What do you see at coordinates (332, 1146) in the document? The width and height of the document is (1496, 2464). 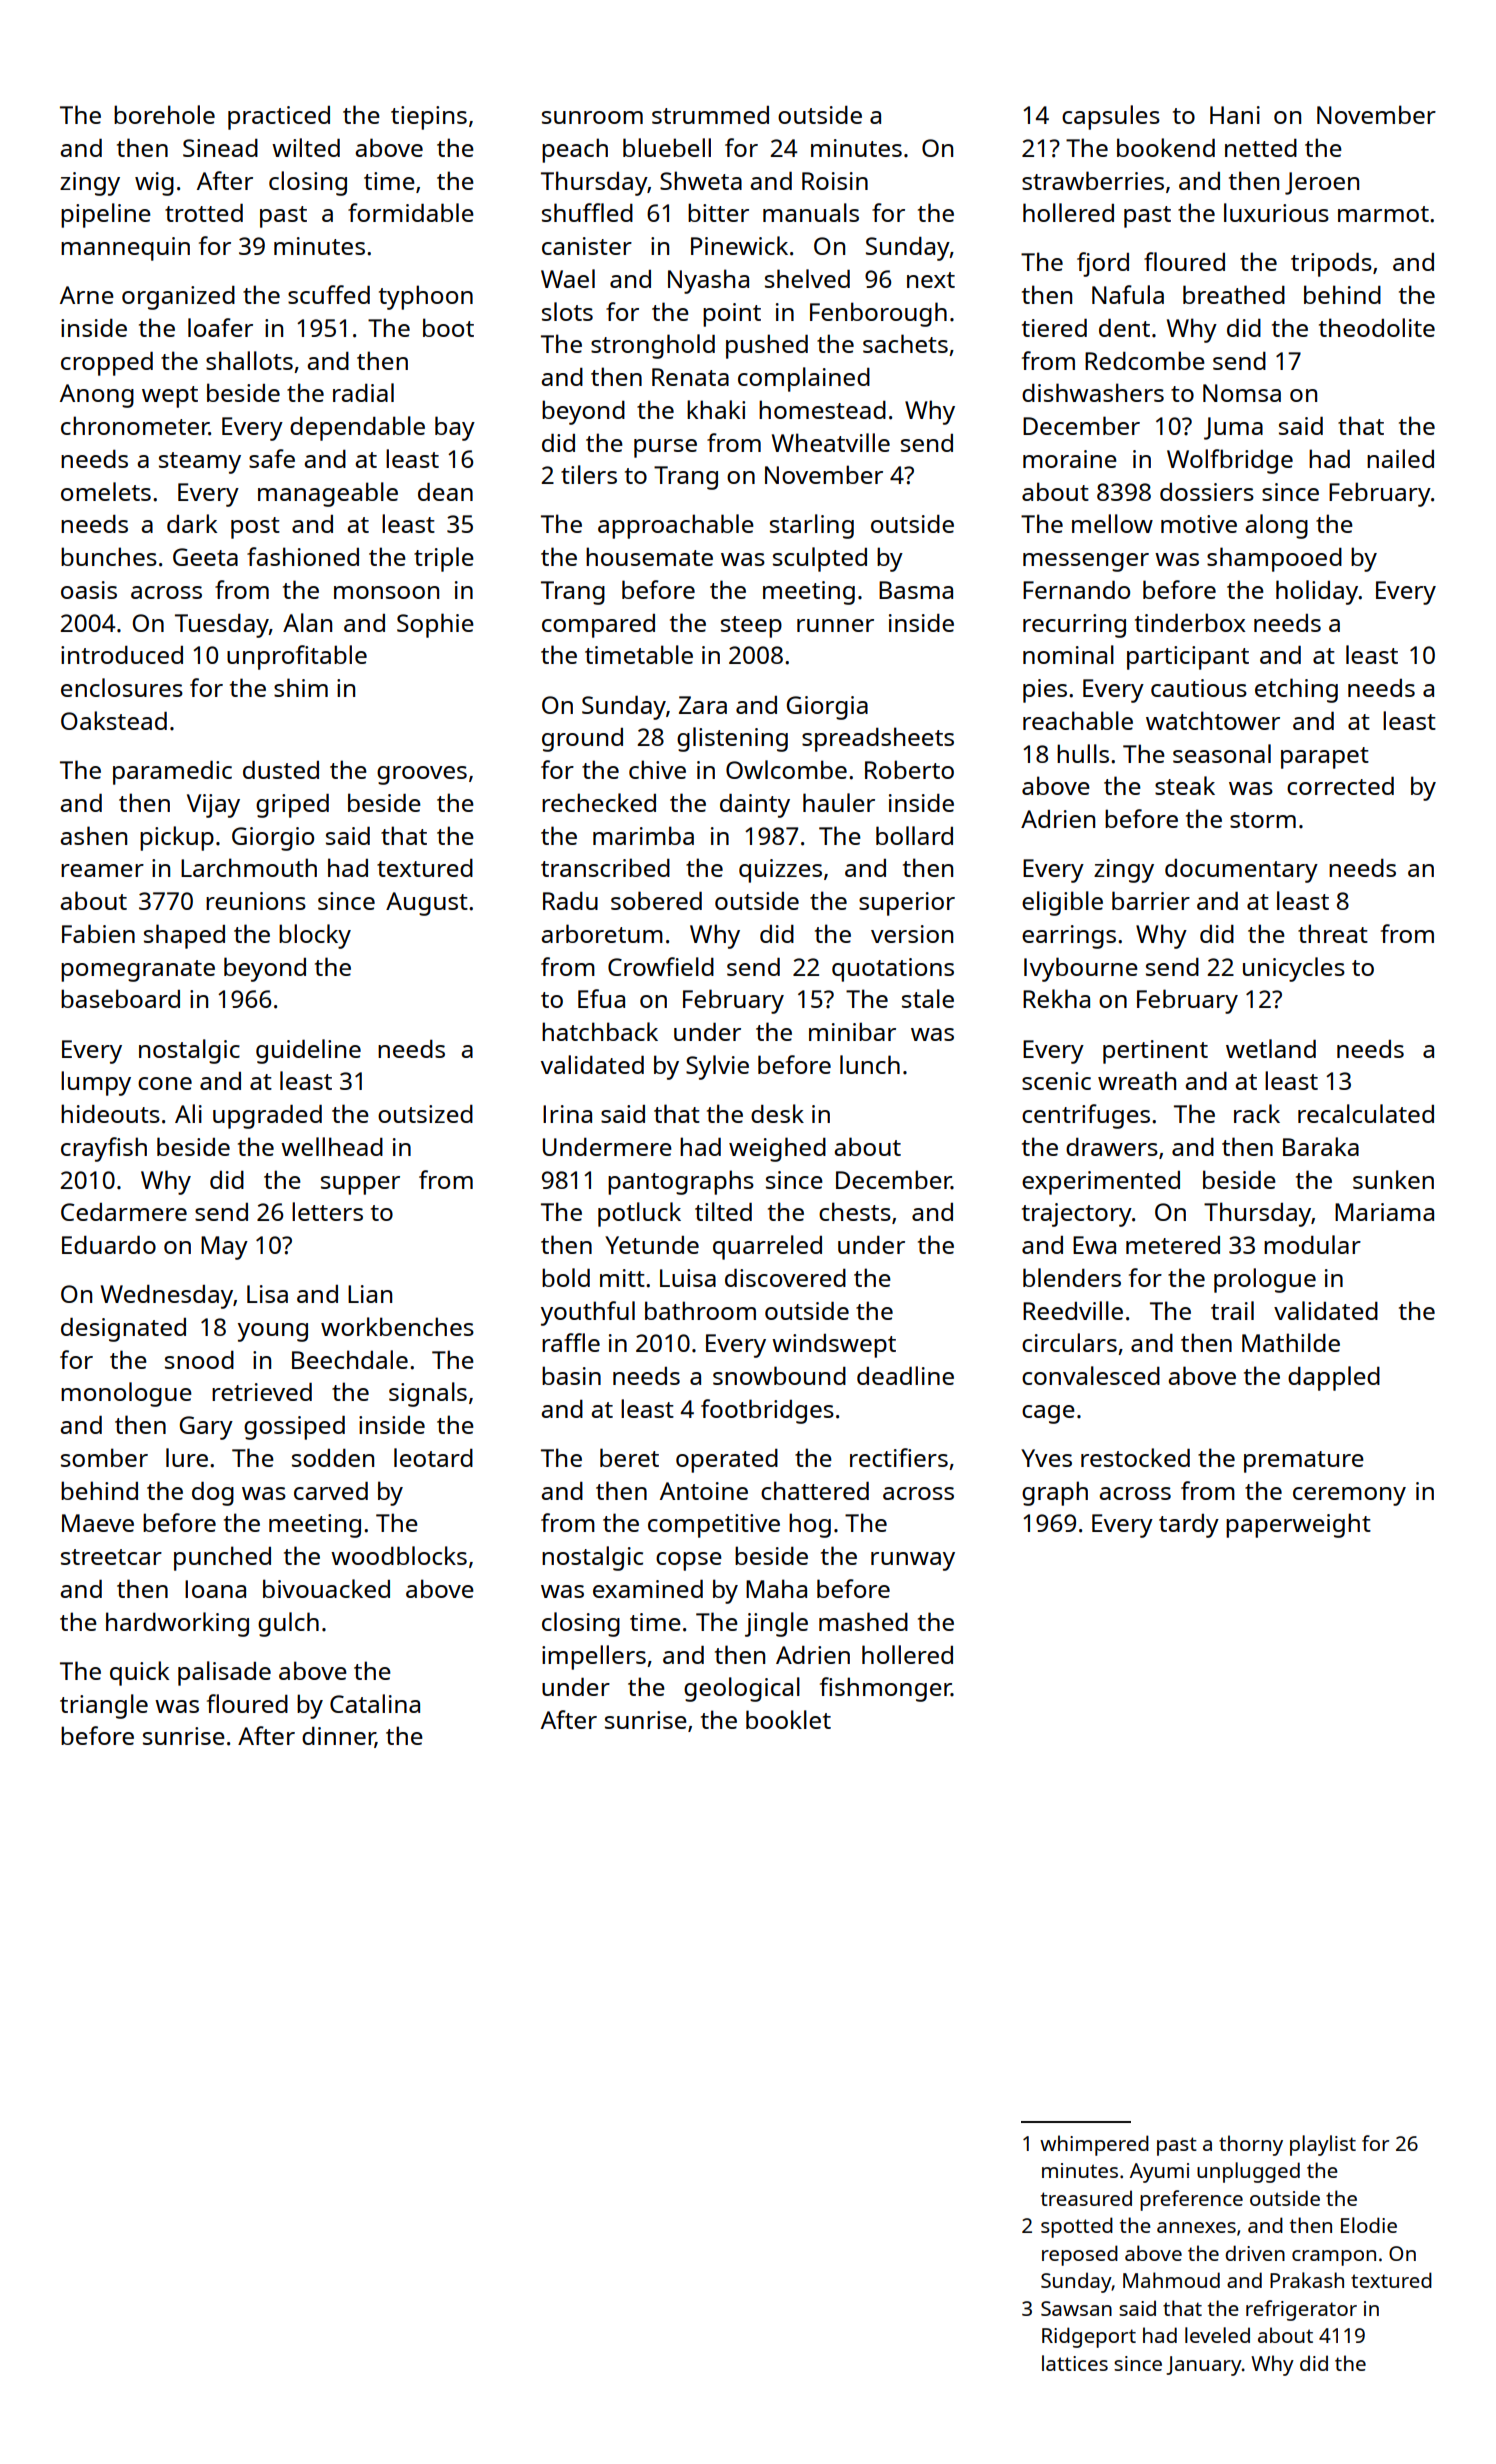 I see `wellhead` at bounding box center [332, 1146].
